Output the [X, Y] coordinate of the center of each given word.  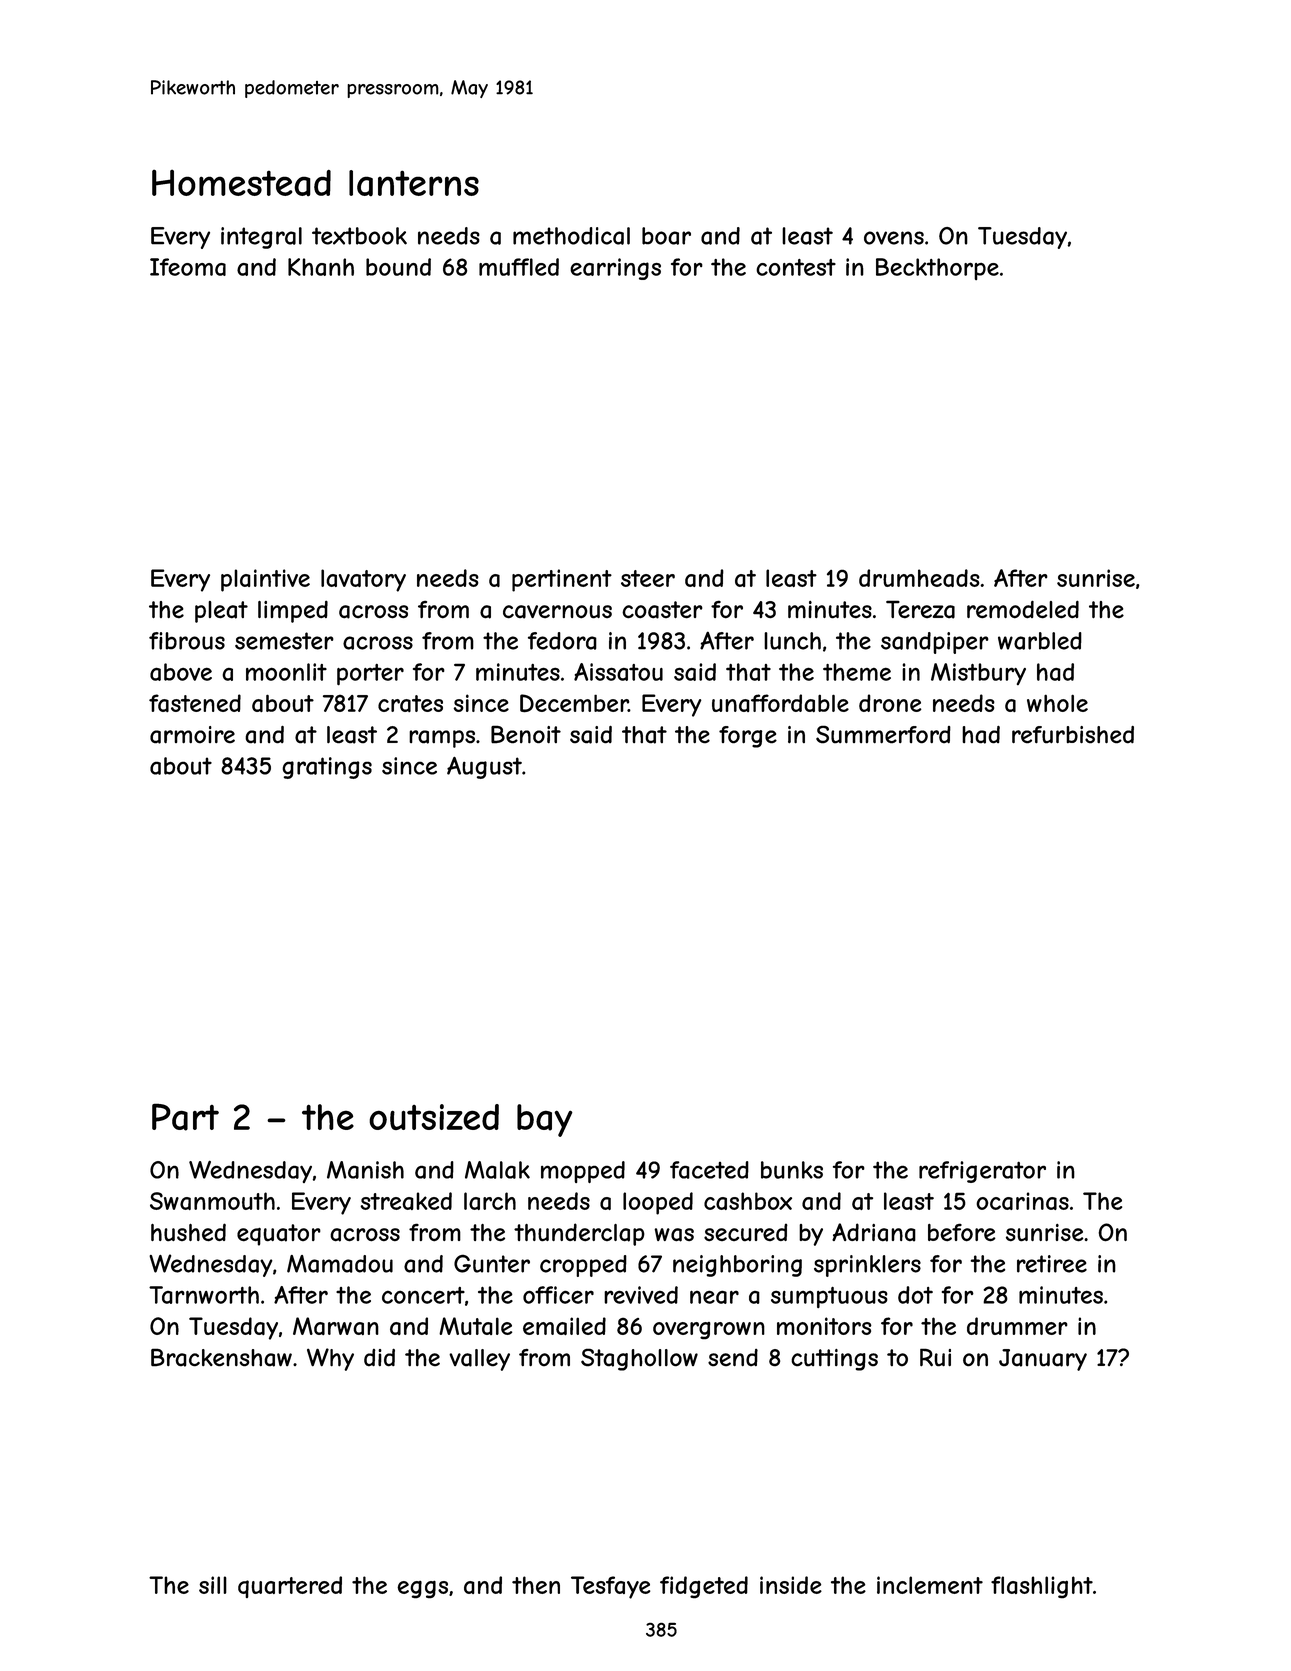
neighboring [737, 1266]
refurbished [1073, 735]
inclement [930, 1585]
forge [748, 737]
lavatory [363, 580]
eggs [422, 1589]
